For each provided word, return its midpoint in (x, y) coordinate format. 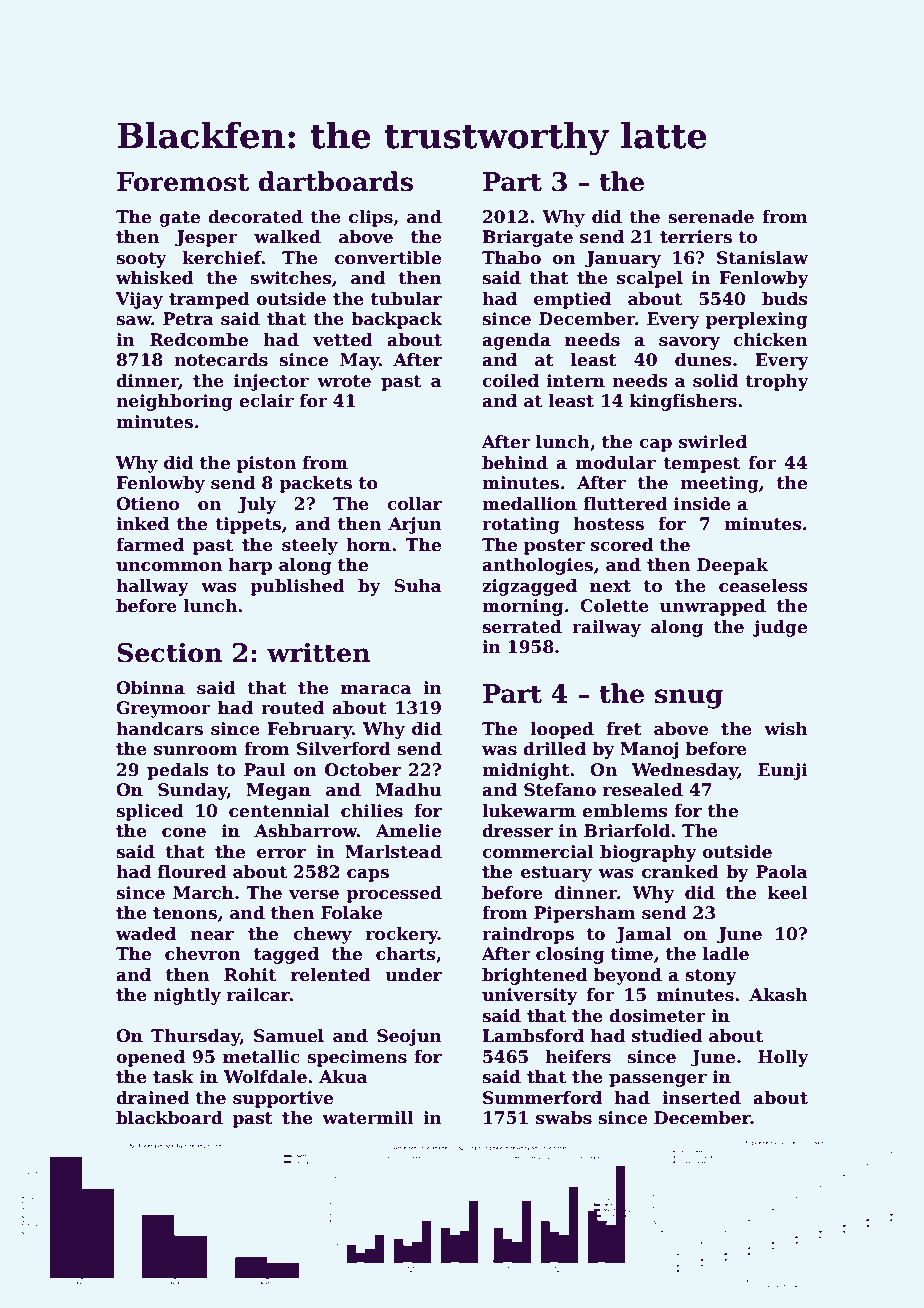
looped (562, 730)
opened (150, 1058)
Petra (188, 319)
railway (606, 628)
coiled (510, 381)
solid (715, 381)
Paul (264, 770)
